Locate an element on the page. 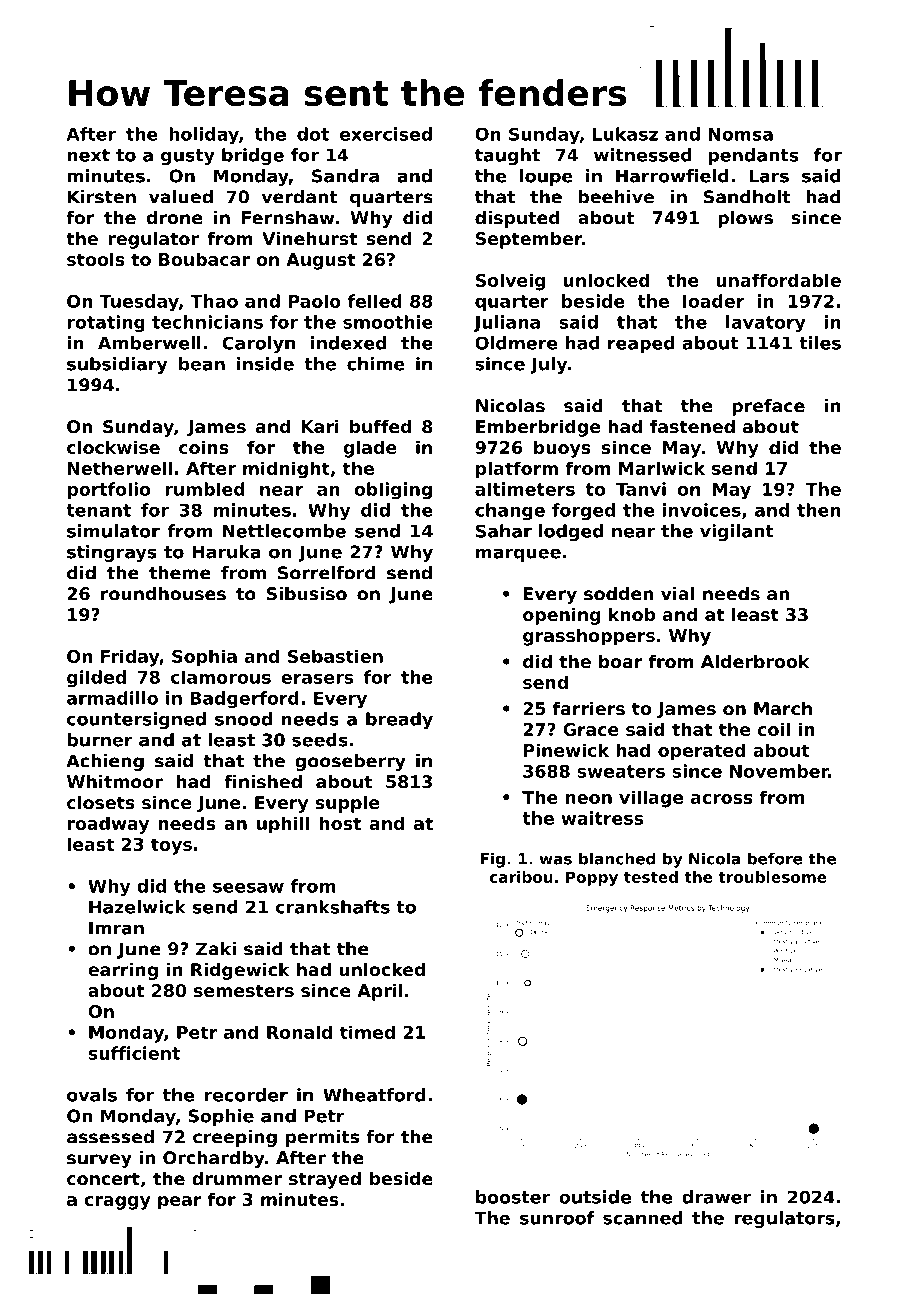 This image has height=1316, width=908. Ronald is located at coordinates (299, 1032).
